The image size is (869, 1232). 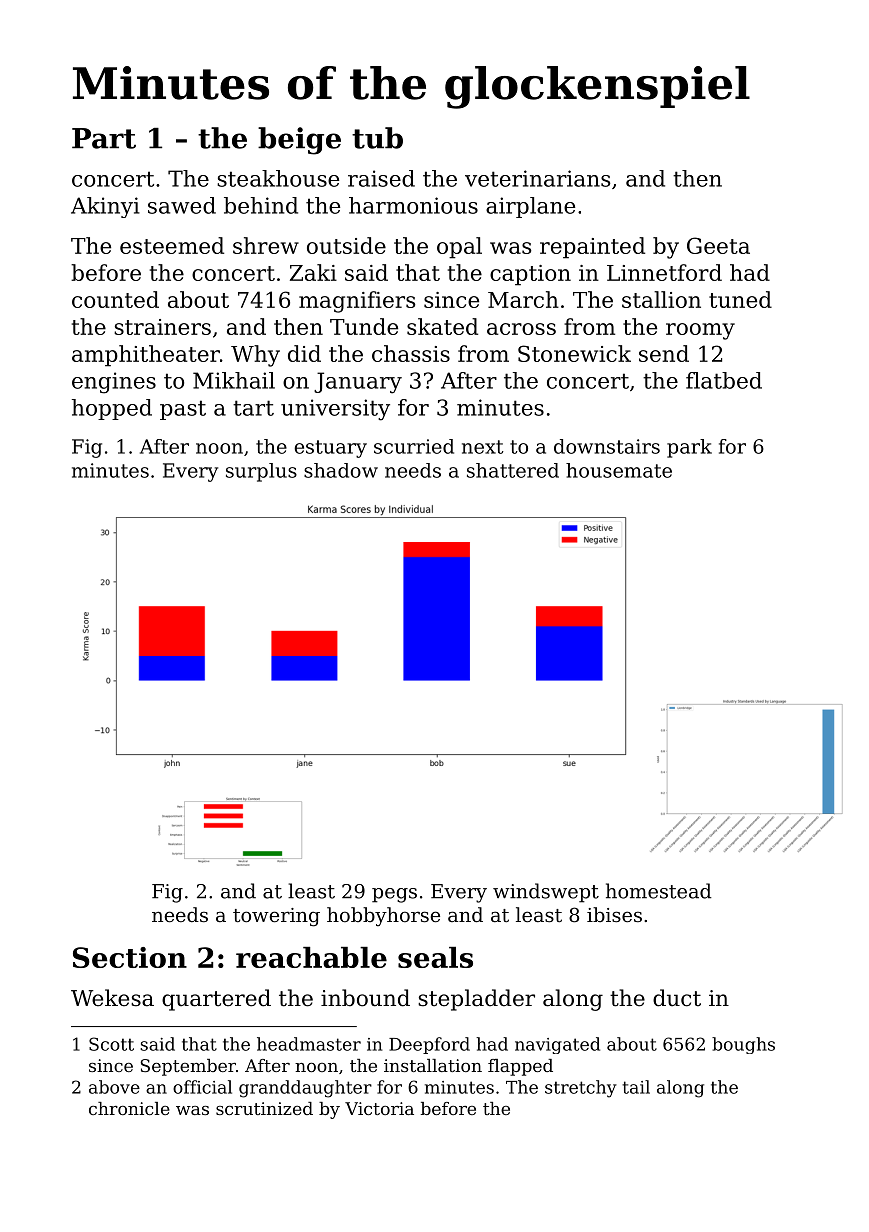 What do you see at coordinates (309, 1044) in the page?
I see `headmaster` at bounding box center [309, 1044].
